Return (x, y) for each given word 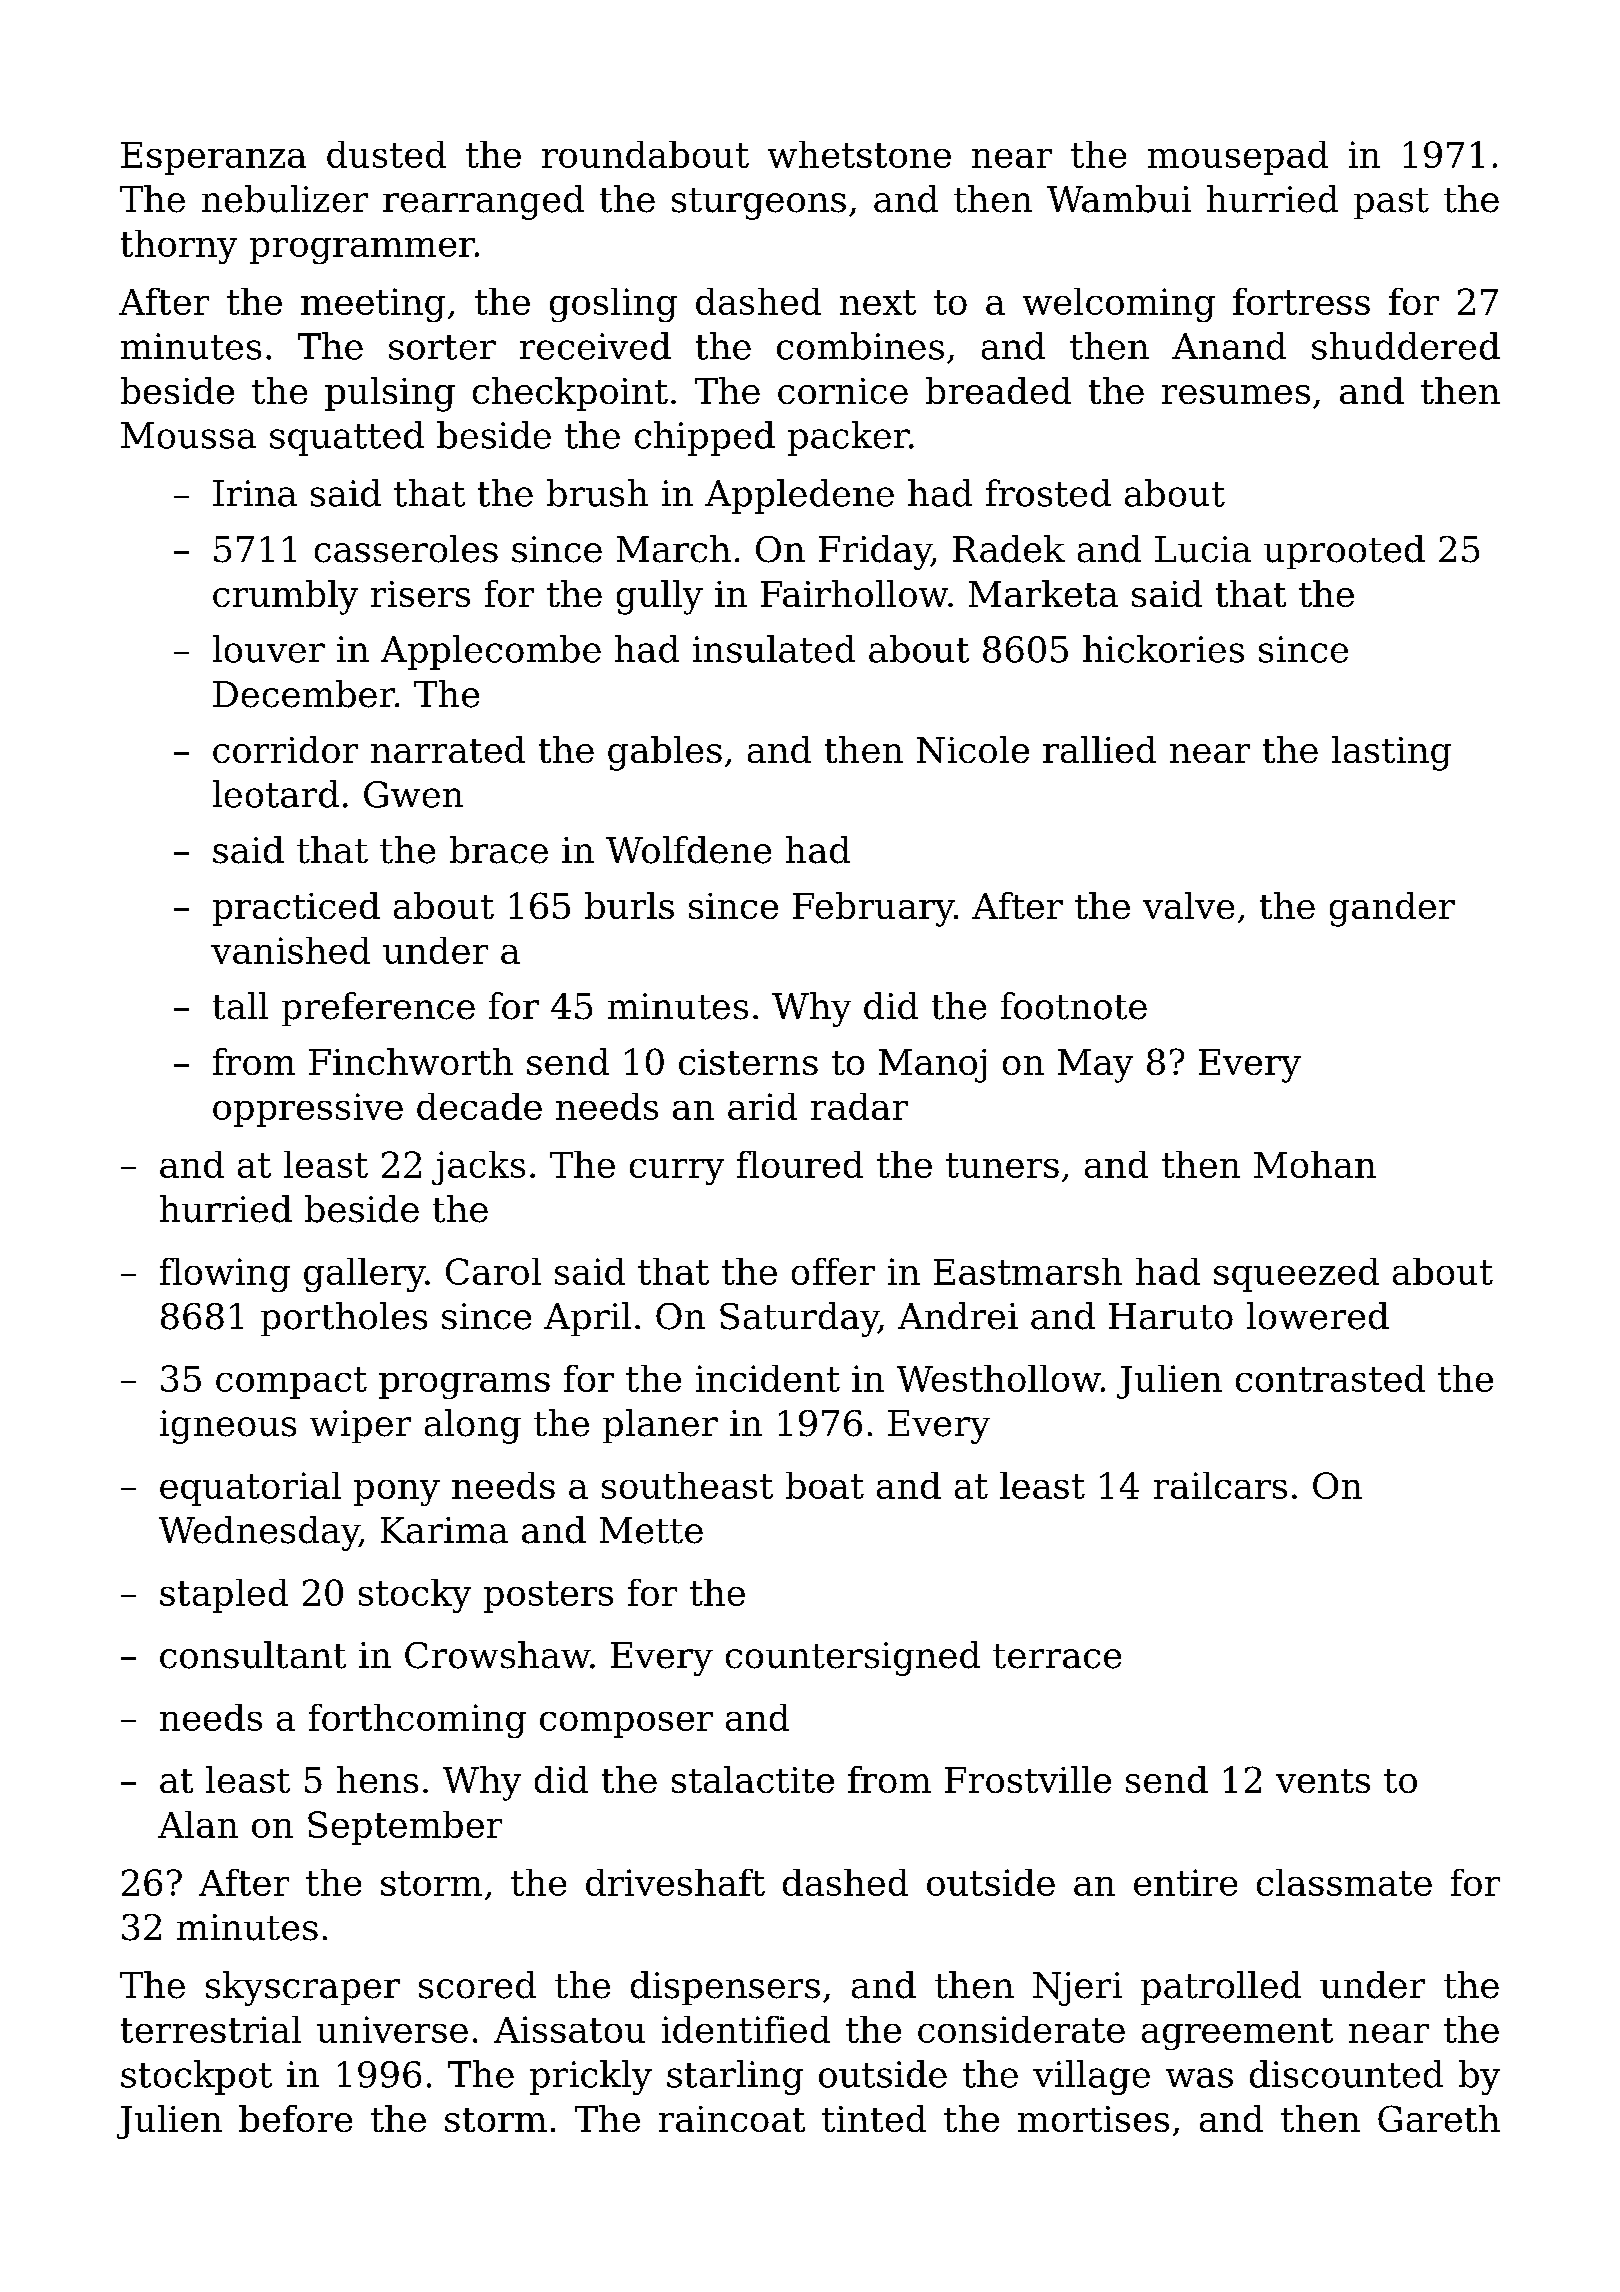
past (1391, 203)
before (295, 2118)
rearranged (483, 202)
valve (1188, 905)
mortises (1093, 2119)
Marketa (1043, 593)
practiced (296, 909)
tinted (874, 2118)
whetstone (859, 154)
